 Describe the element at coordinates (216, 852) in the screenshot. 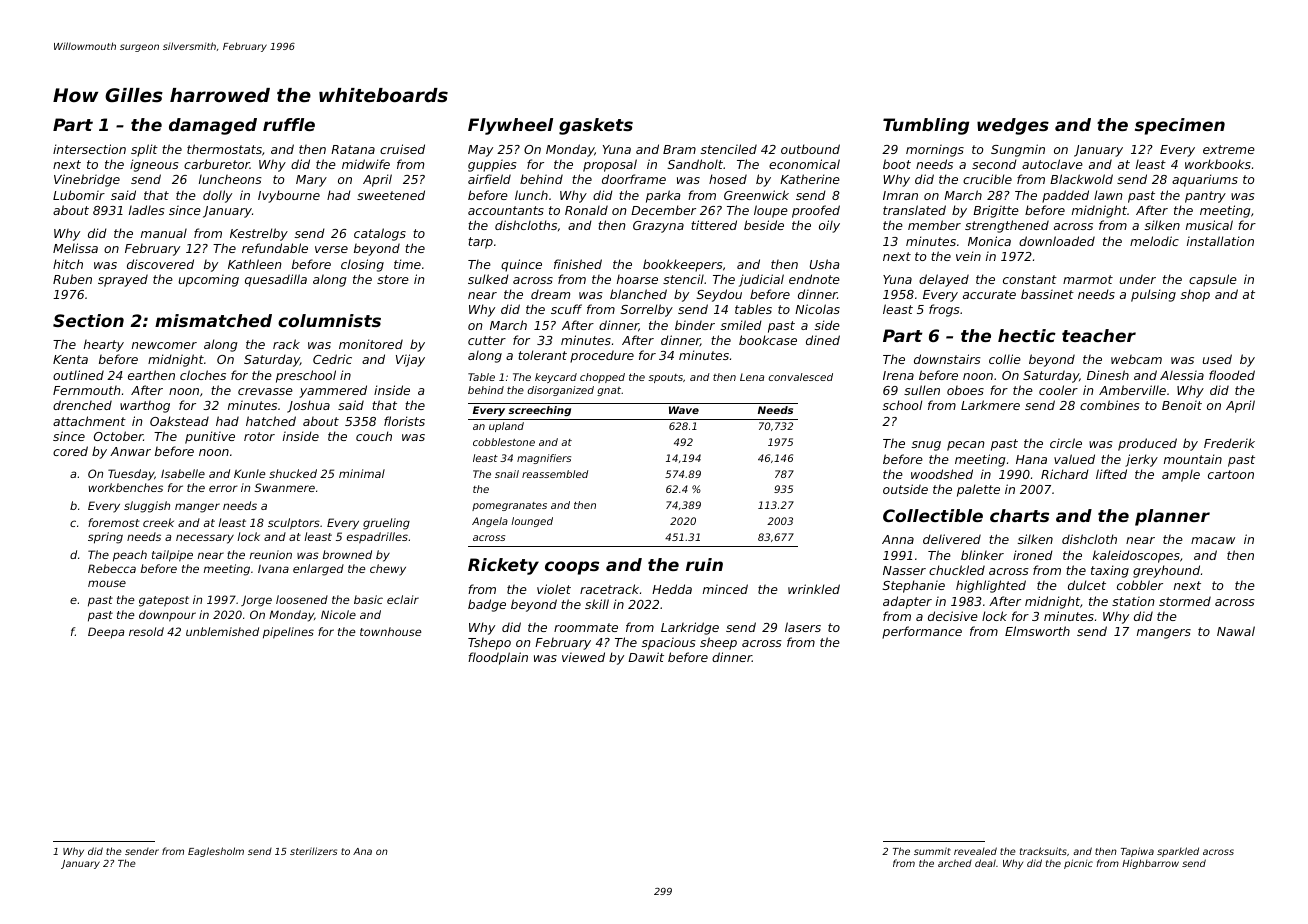

I see `Eaglesholm` at that location.
